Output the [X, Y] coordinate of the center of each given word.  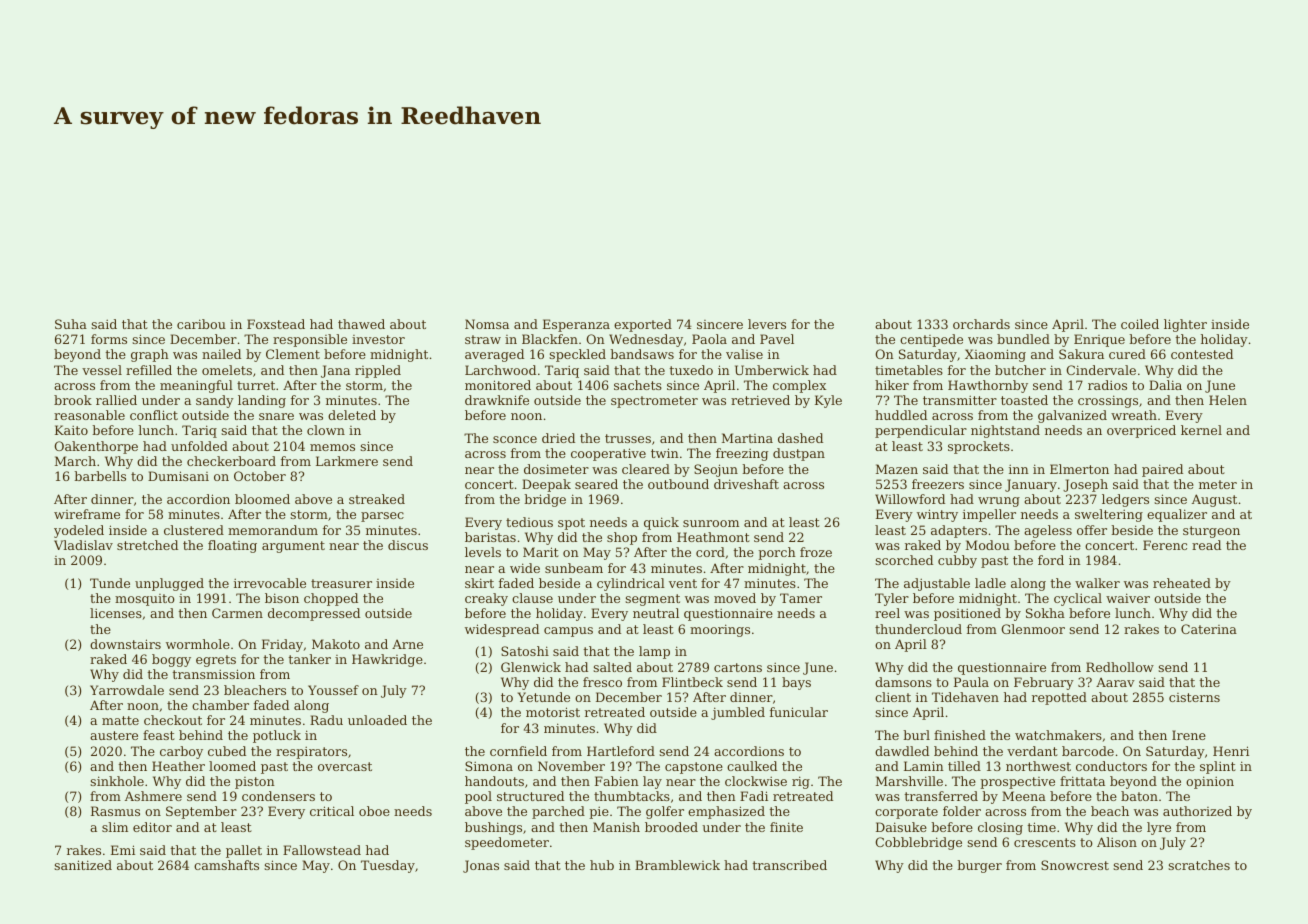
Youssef [333, 690]
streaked [377, 499]
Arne [407, 644]
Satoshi [525, 651]
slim [115, 827]
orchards [981, 324]
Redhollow [1120, 667]
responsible [310, 340]
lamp [654, 652]
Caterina [1209, 629]
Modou [988, 545]
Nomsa [487, 324]
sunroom [711, 523]
